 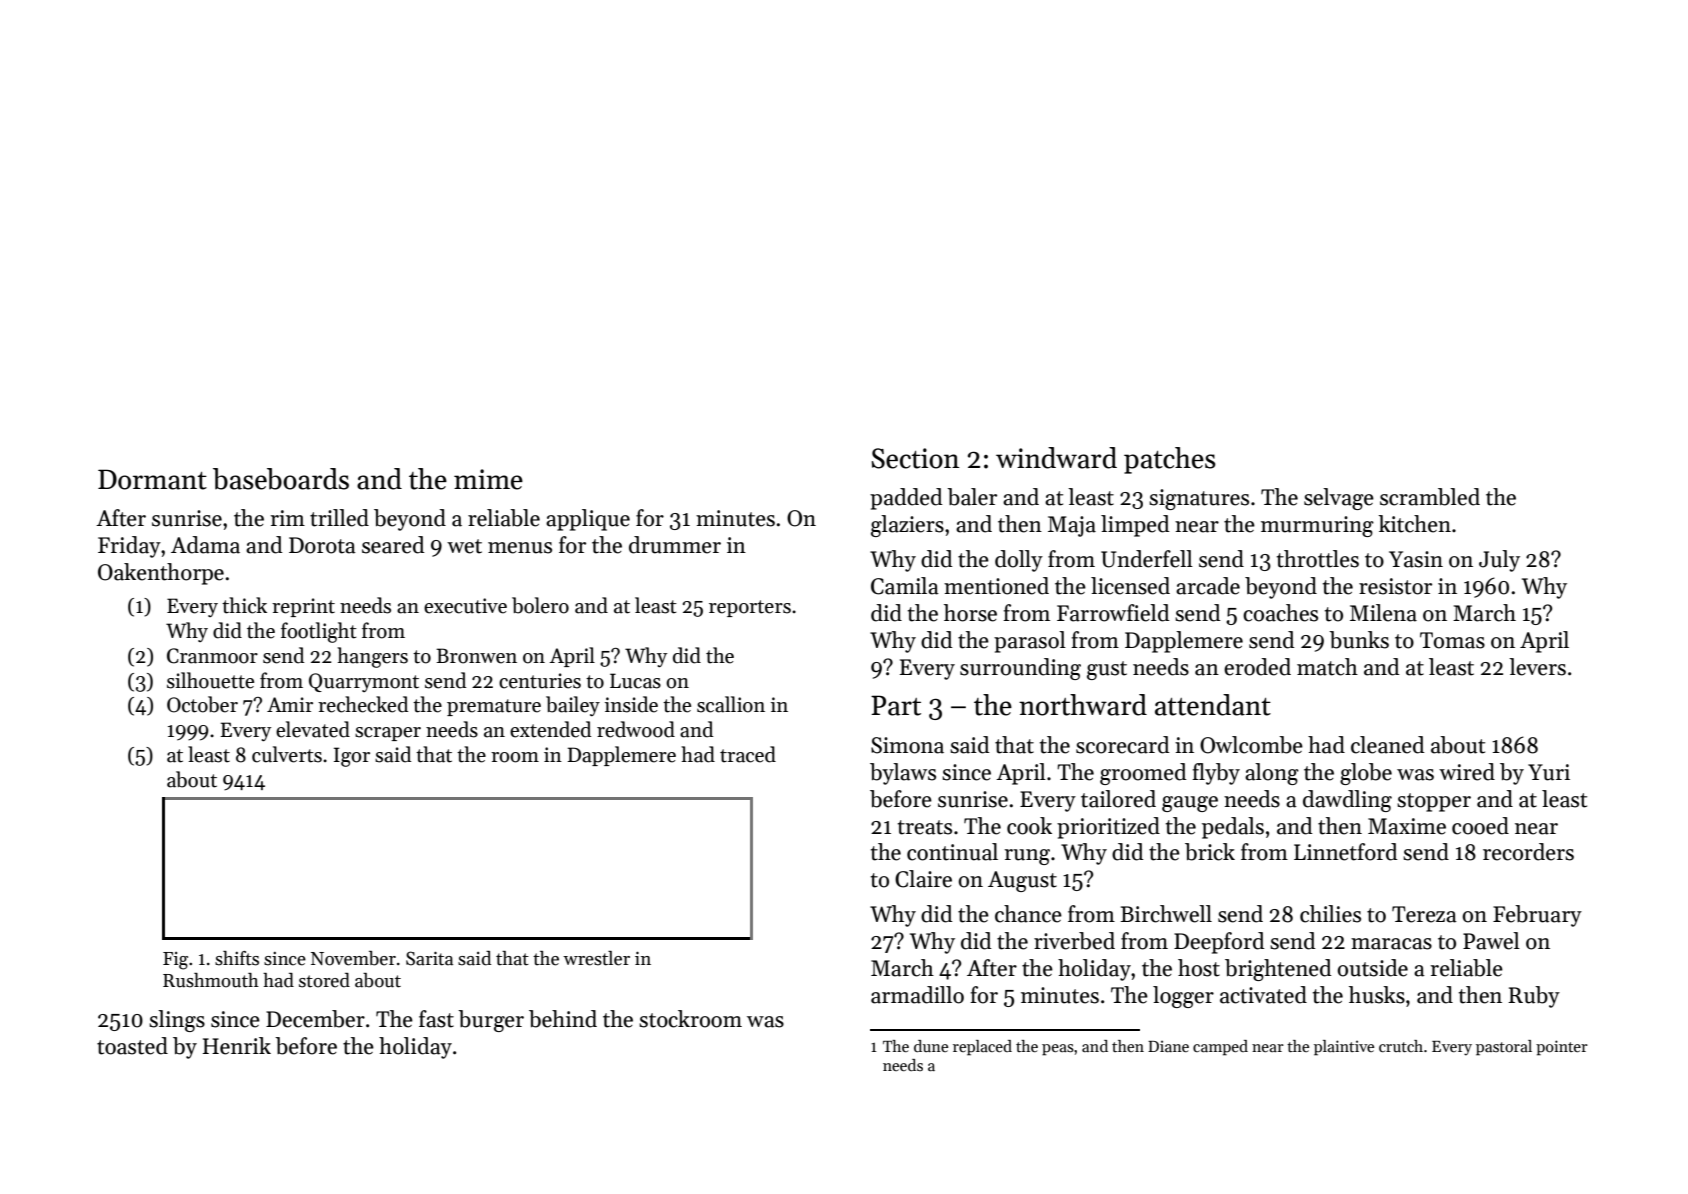 What do you see at coordinates (1430, 497) in the screenshot?
I see `scrambled` at bounding box center [1430, 497].
